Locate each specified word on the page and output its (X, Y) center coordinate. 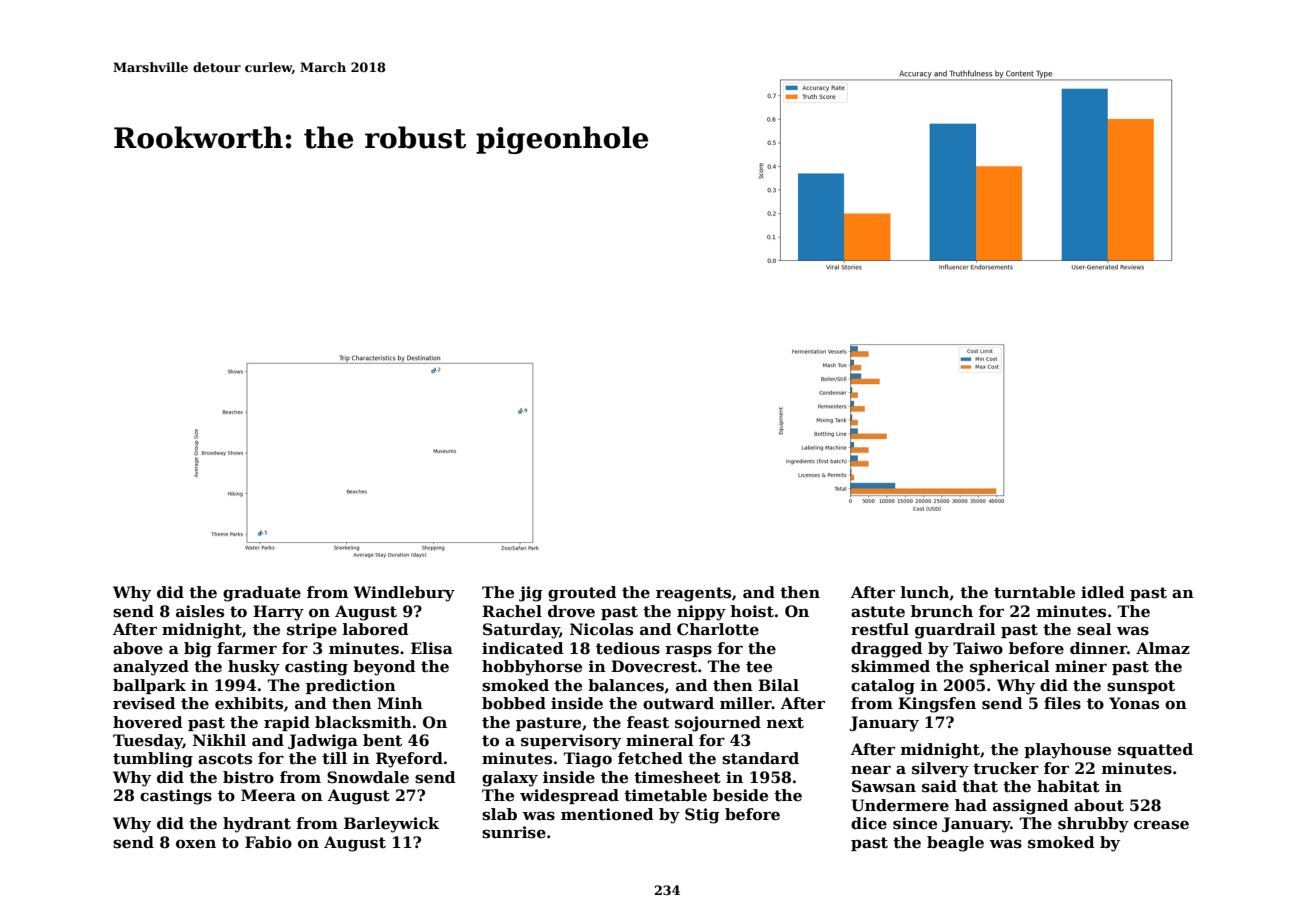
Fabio (268, 842)
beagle (955, 844)
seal (1094, 629)
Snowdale (368, 777)
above (138, 648)
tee (759, 667)
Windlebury (404, 594)
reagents (693, 594)
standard (760, 758)
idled (1103, 592)
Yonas (1134, 703)
